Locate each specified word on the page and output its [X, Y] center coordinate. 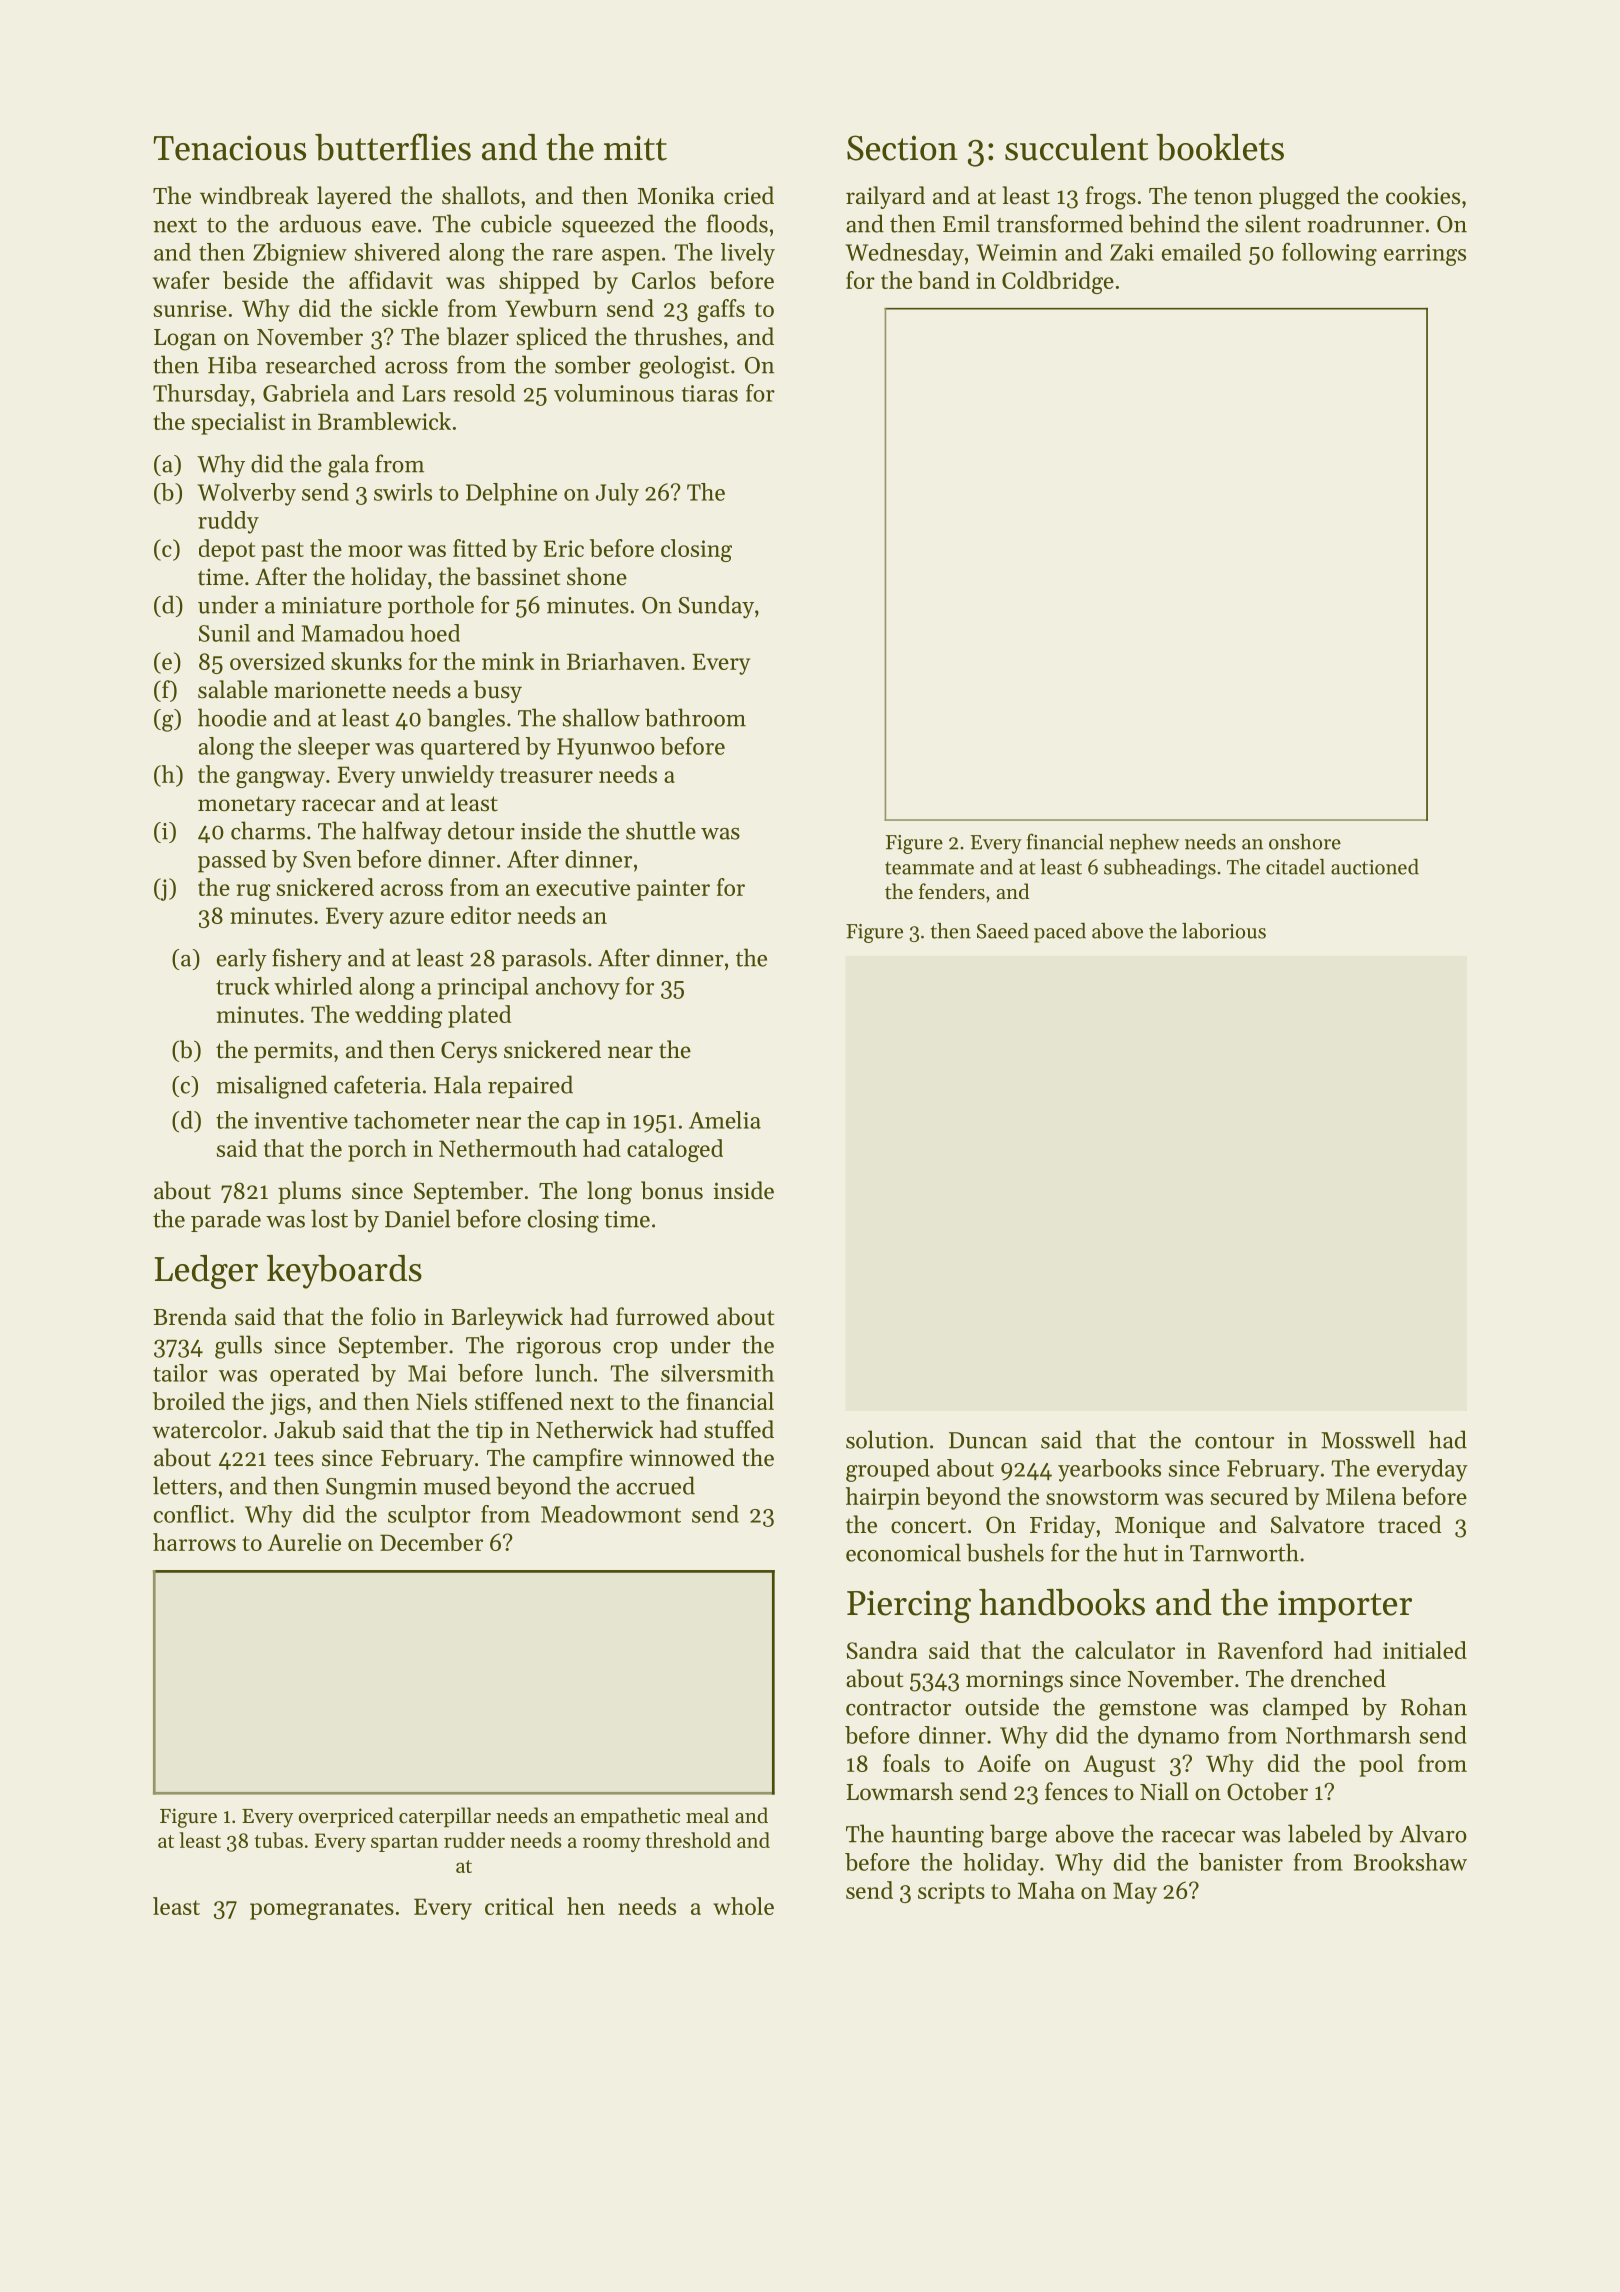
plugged [1299, 198]
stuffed [739, 1429]
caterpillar [445, 1817]
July [617, 494]
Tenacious [229, 148]
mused [457, 1485]
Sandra [882, 1650]
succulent [1076, 147]
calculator [1125, 1650]
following [1329, 254]
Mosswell [1368, 1439]
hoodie [232, 717]
